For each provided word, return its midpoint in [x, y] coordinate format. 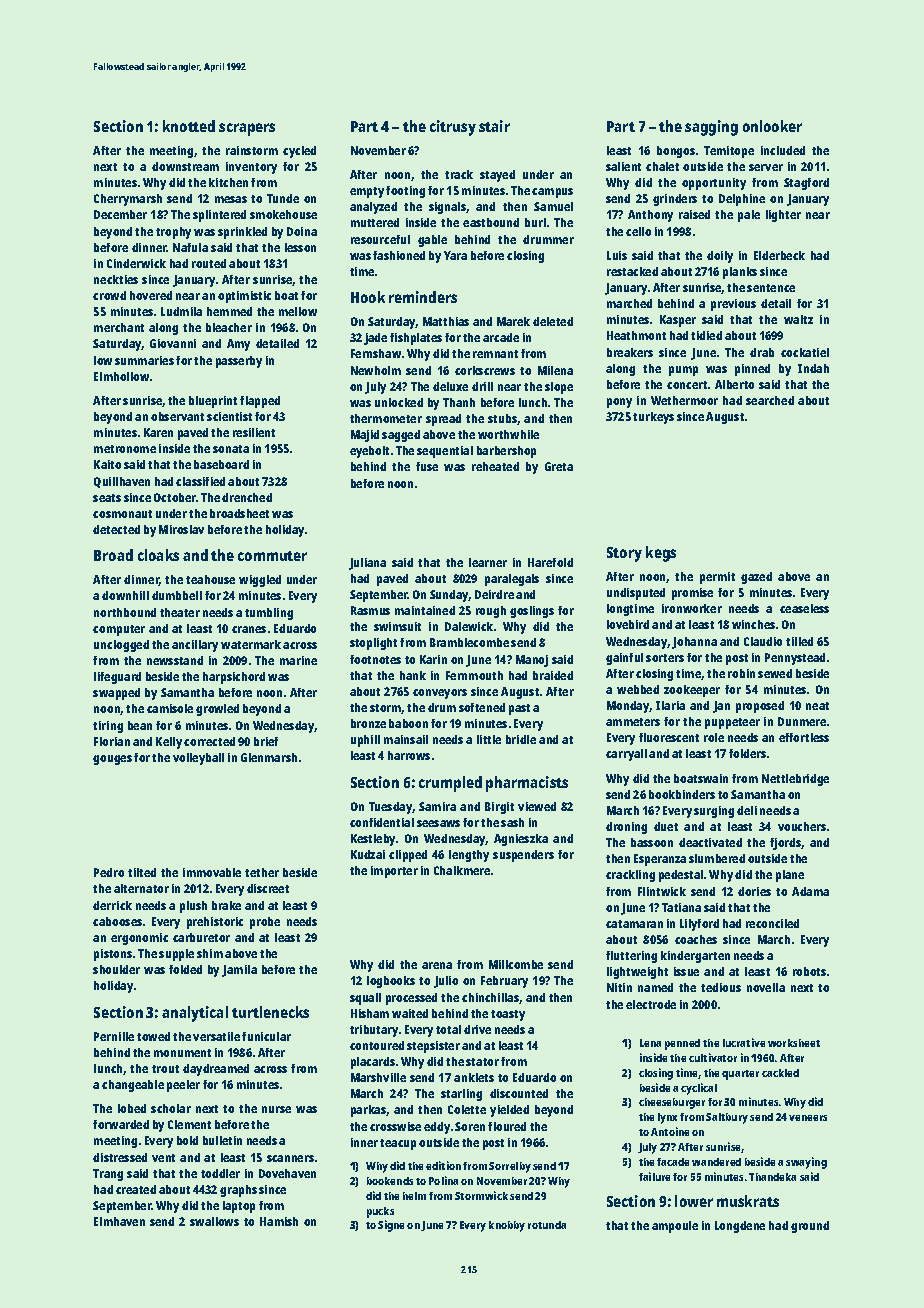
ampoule [675, 1227]
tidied [706, 335]
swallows [214, 1221]
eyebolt [369, 452]
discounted [519, 1093]
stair [494, 126]
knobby [507, 1226]
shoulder [116, 969]
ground [810, 1227]
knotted [189, 126]
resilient [254, 432]
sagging [711, 128]
